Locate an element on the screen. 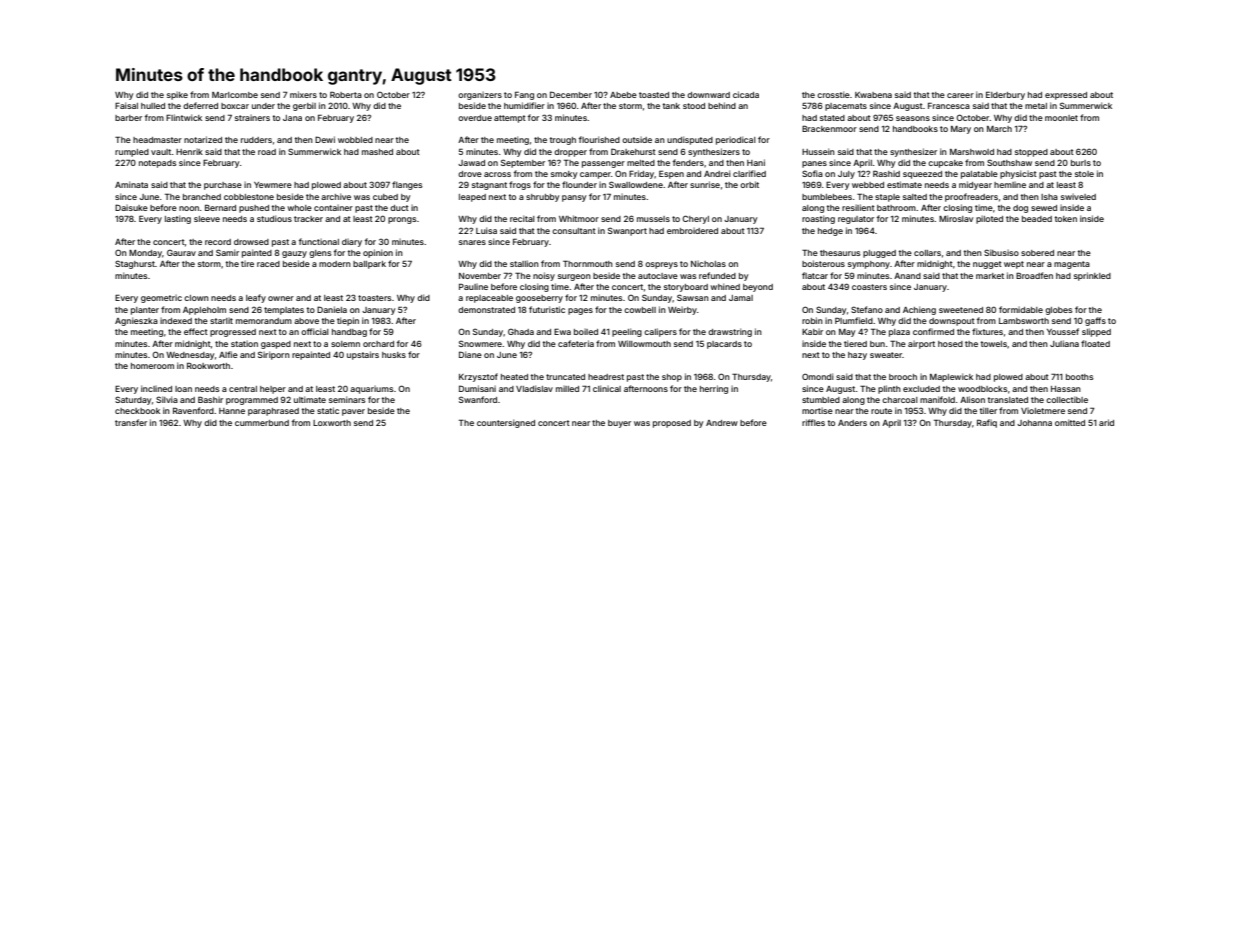  Andrew is located at coordinates (722, 423).
